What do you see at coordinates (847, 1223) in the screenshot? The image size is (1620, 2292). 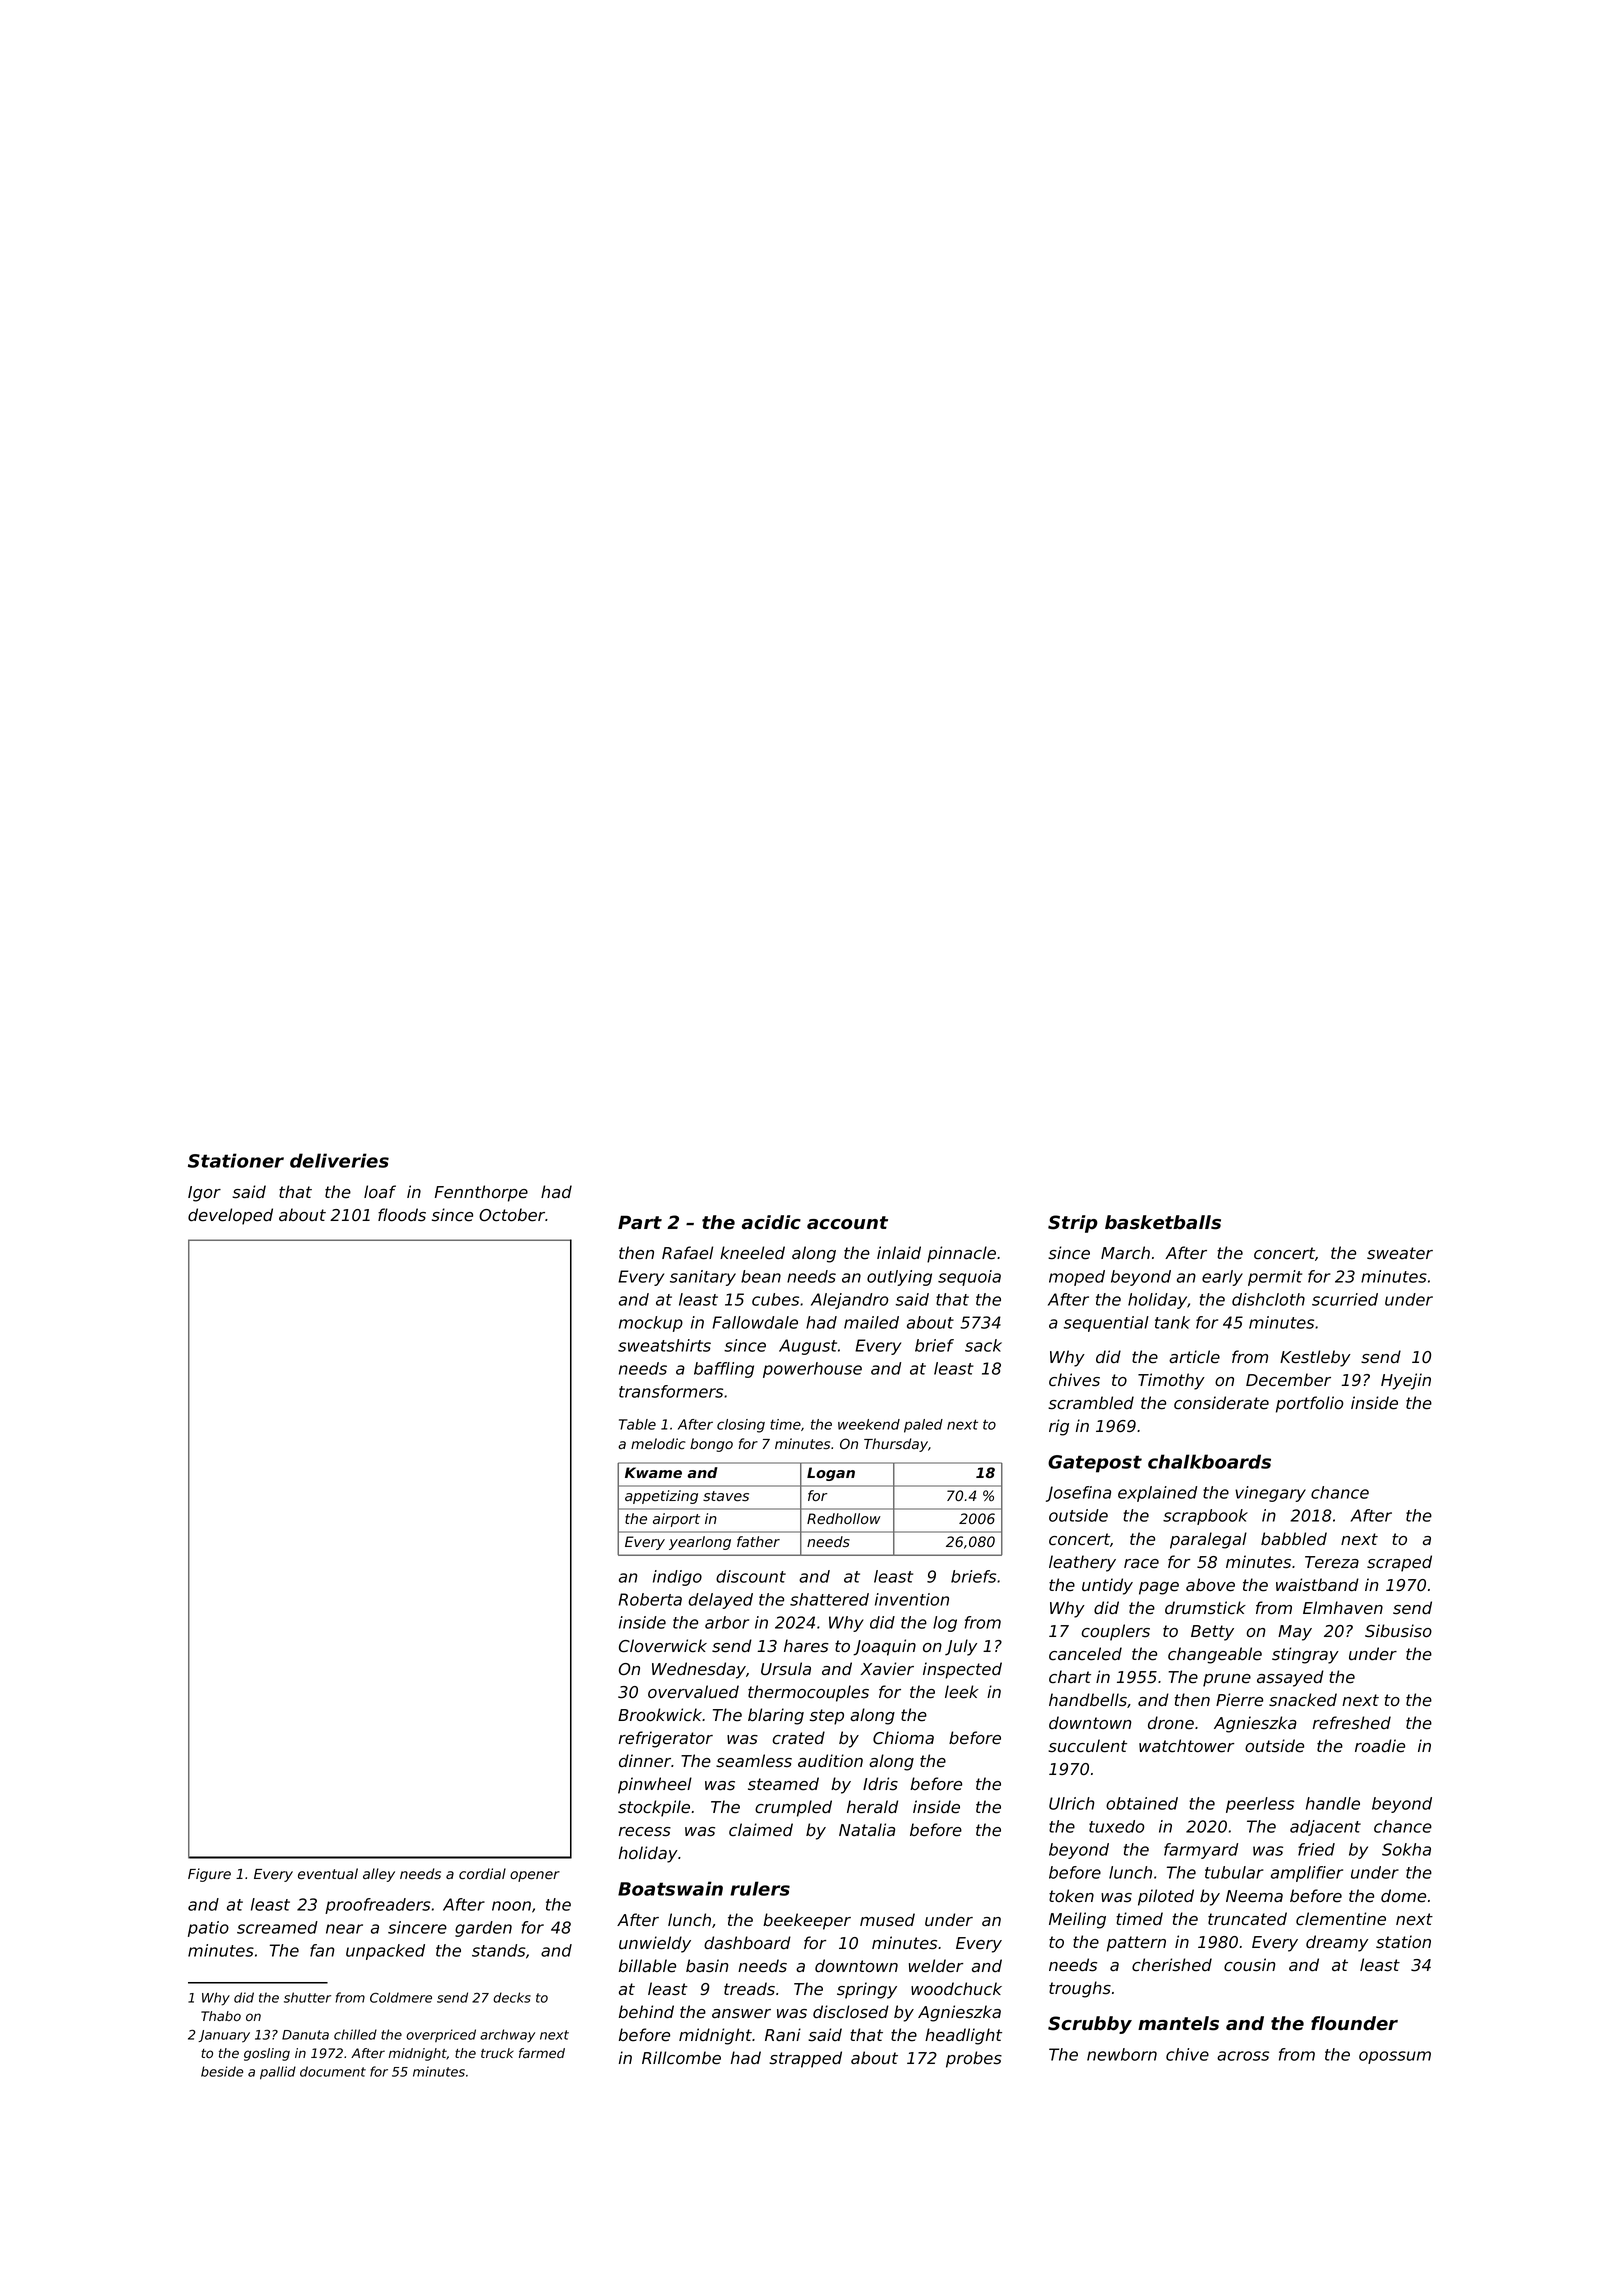 I see `account` at bounding box center [847, 1223].
